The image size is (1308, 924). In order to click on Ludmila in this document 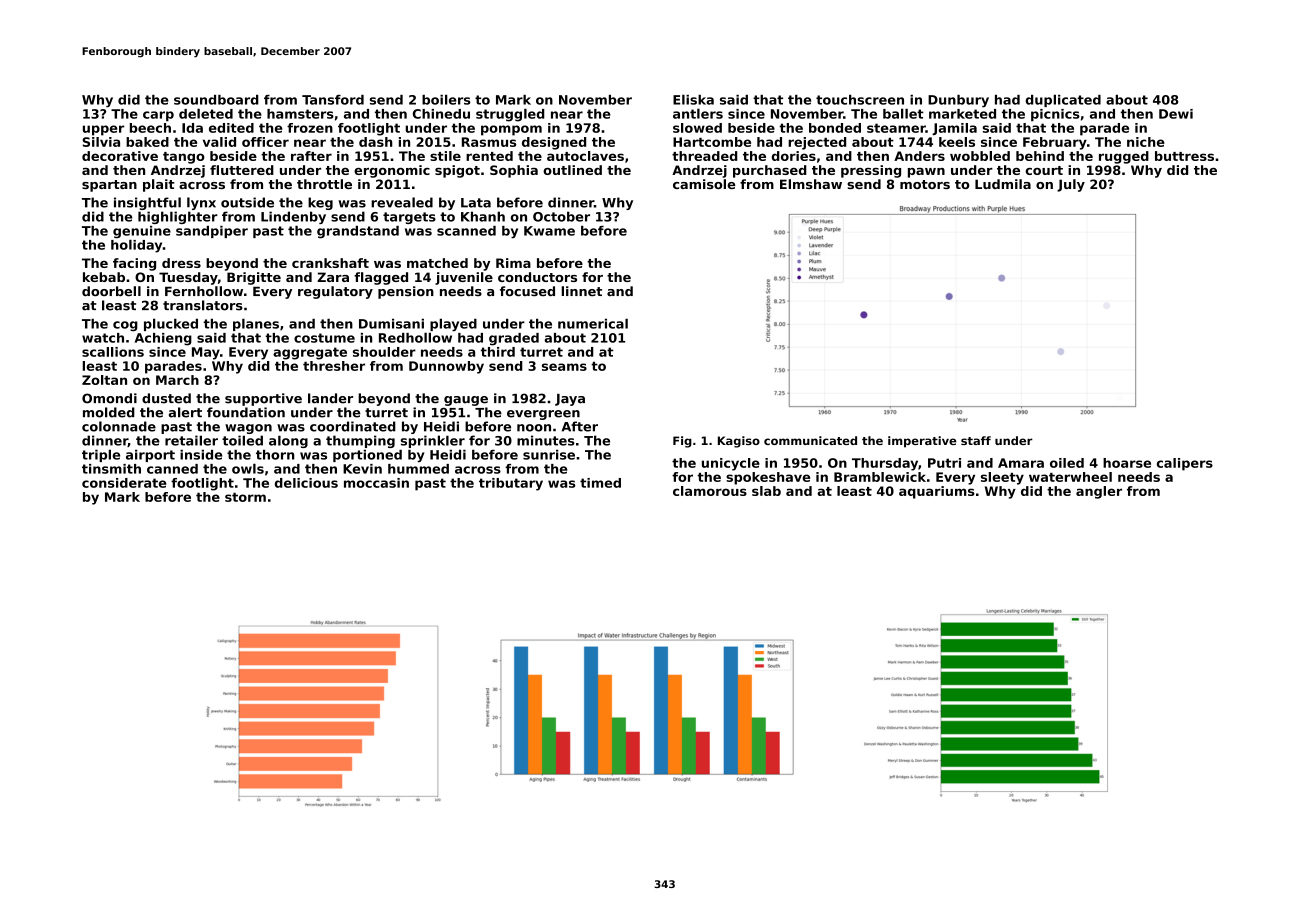, I will do `click(1003, 184)`.
